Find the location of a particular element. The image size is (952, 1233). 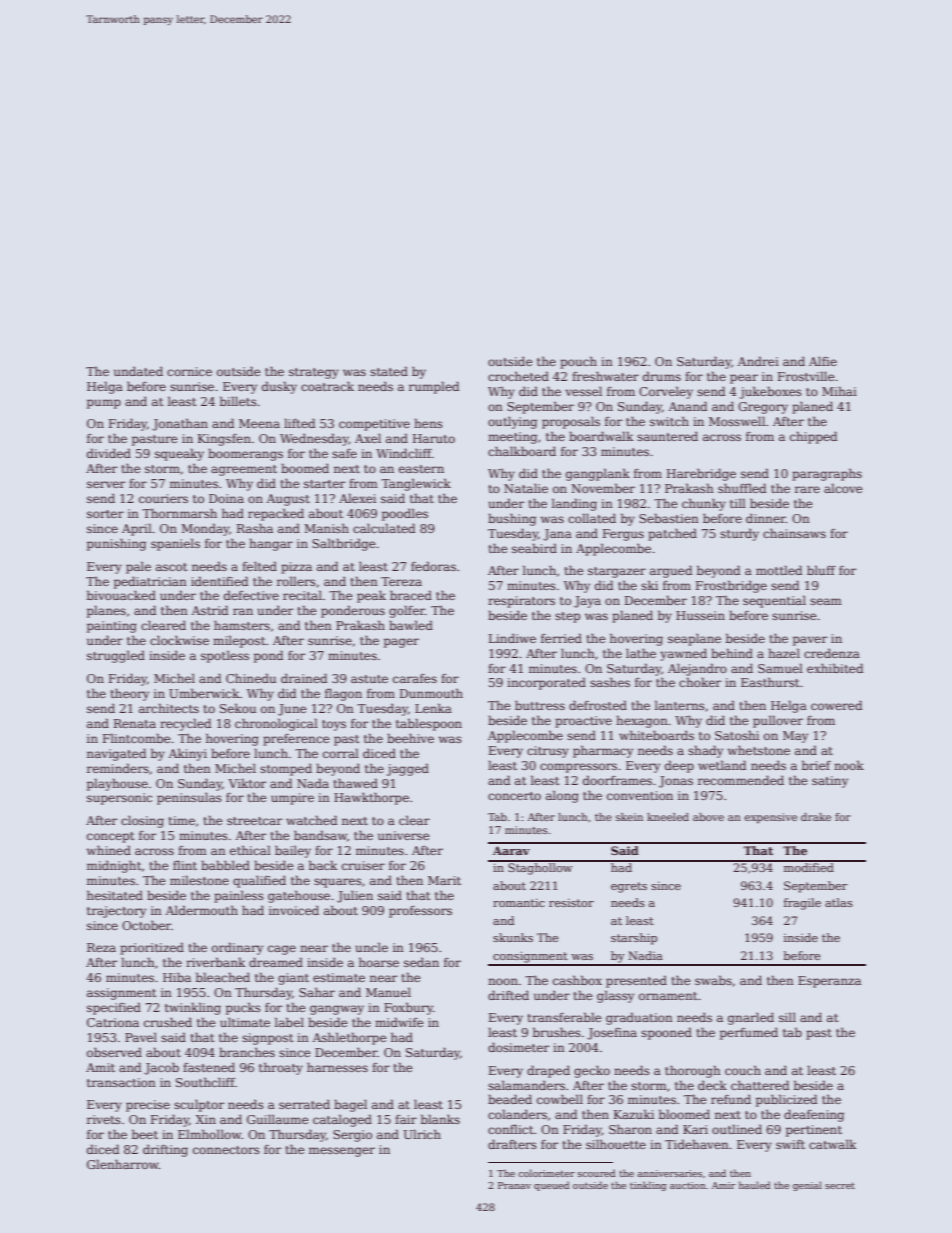

Guillaume is located at coordinates (277, 1119).
